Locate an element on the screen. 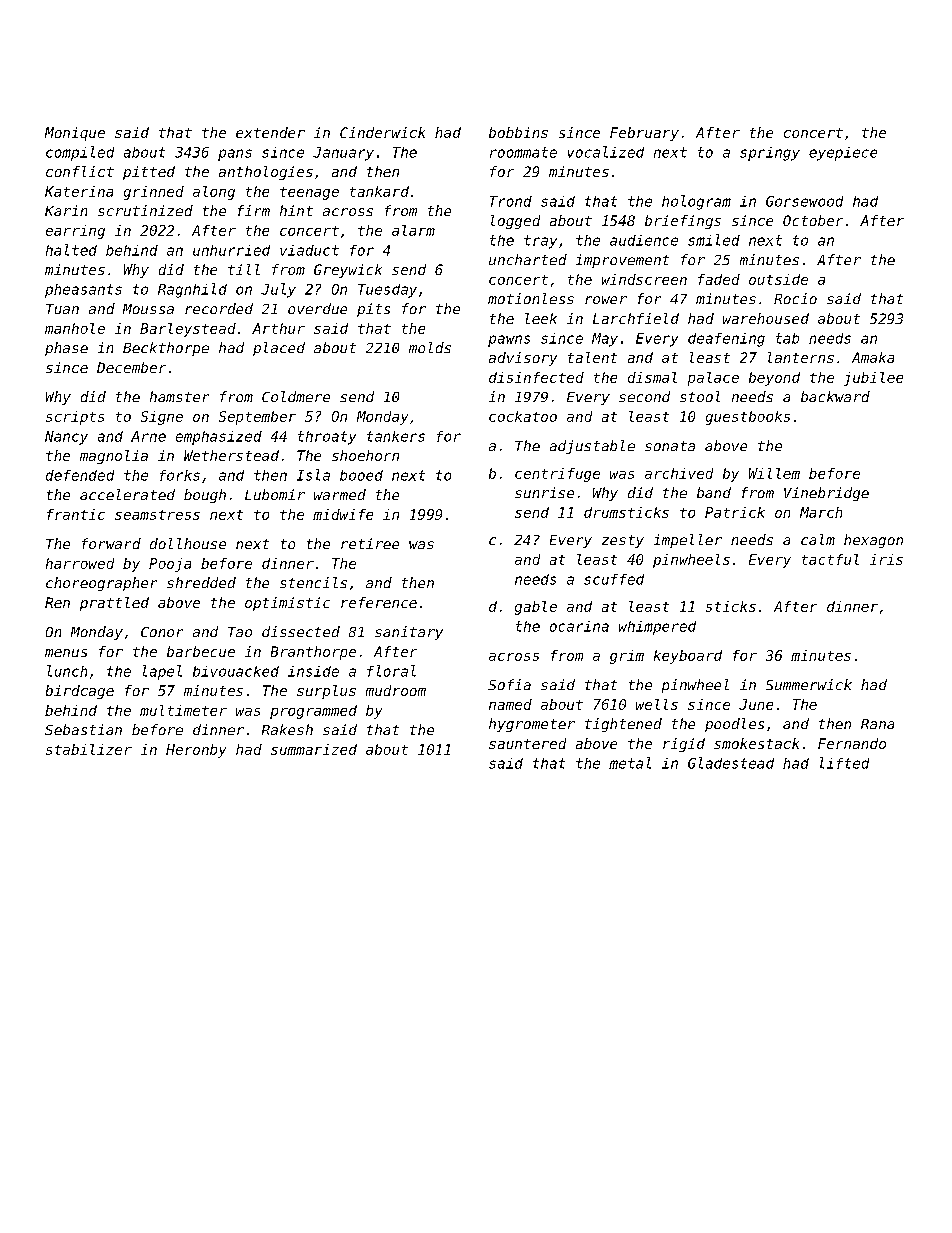 This screenshot has height=1233, width=952. bobbins is located at coordinates (518, 132).
